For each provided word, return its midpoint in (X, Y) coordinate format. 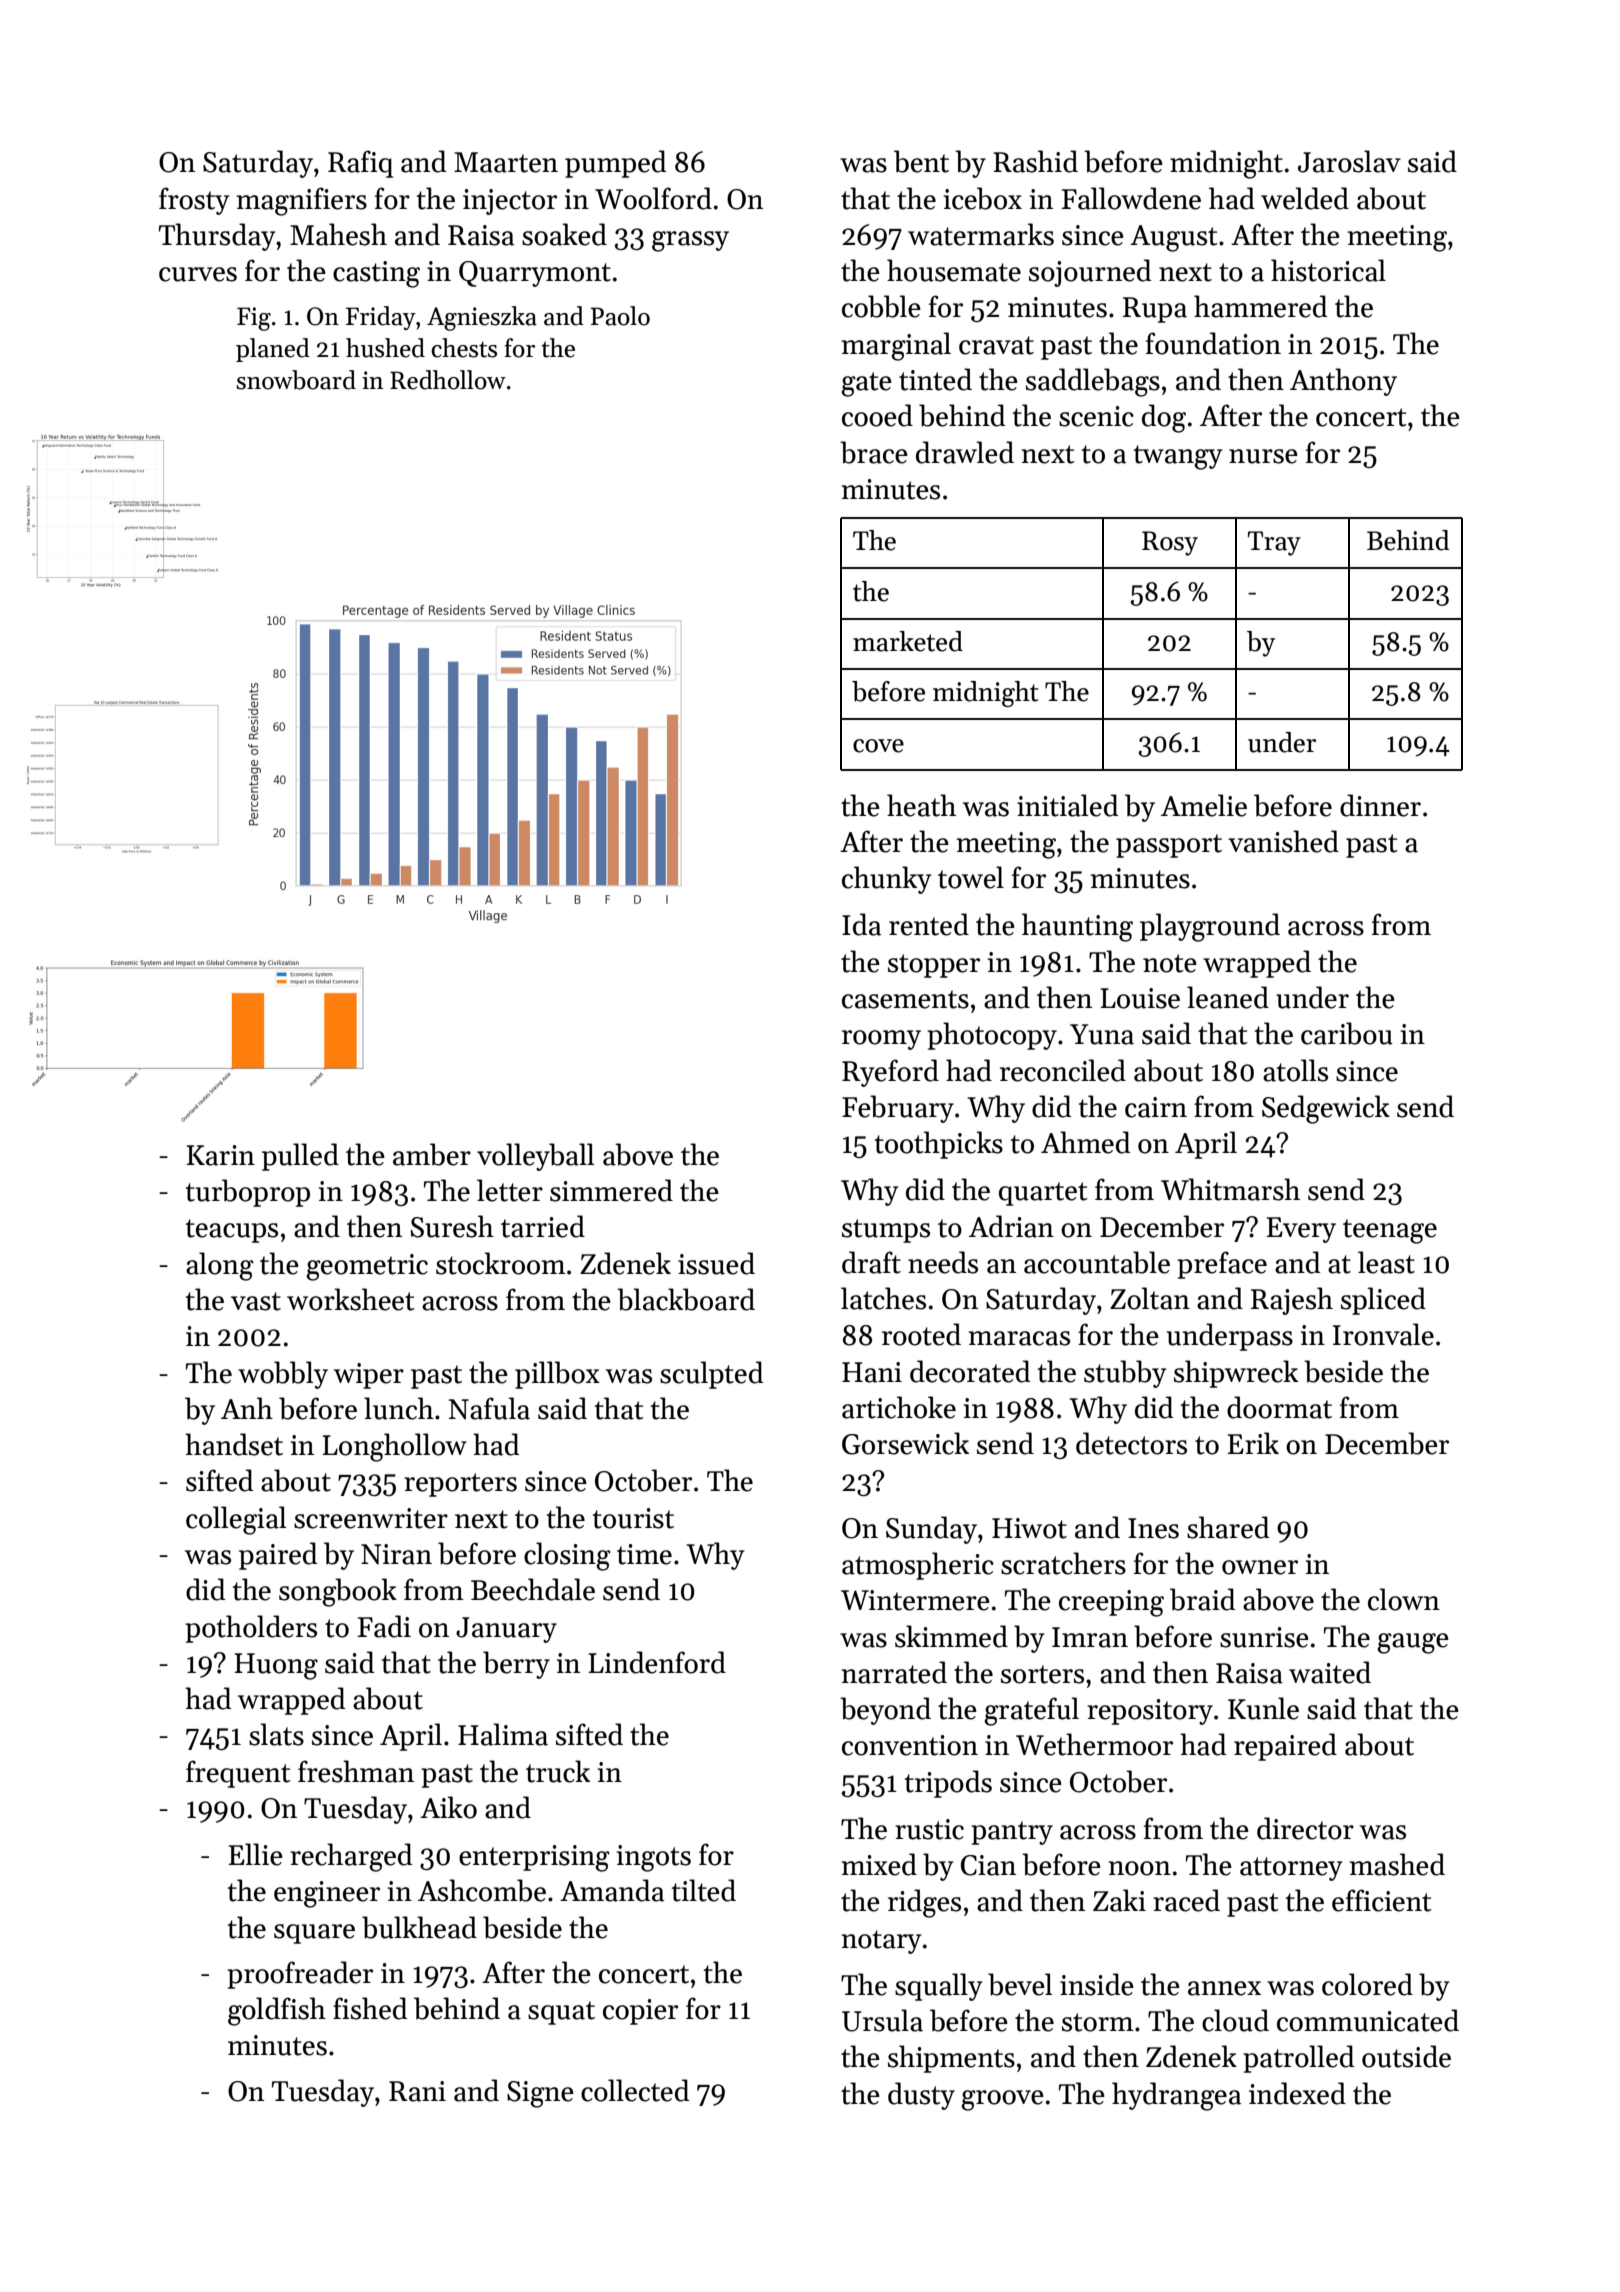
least (1386, 1262)
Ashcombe (482, 1890)
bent (921, 161)
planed (273, 350)
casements (905, 999)
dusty (921, 2096)
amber (432, 1154)
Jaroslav (1349, 161)
